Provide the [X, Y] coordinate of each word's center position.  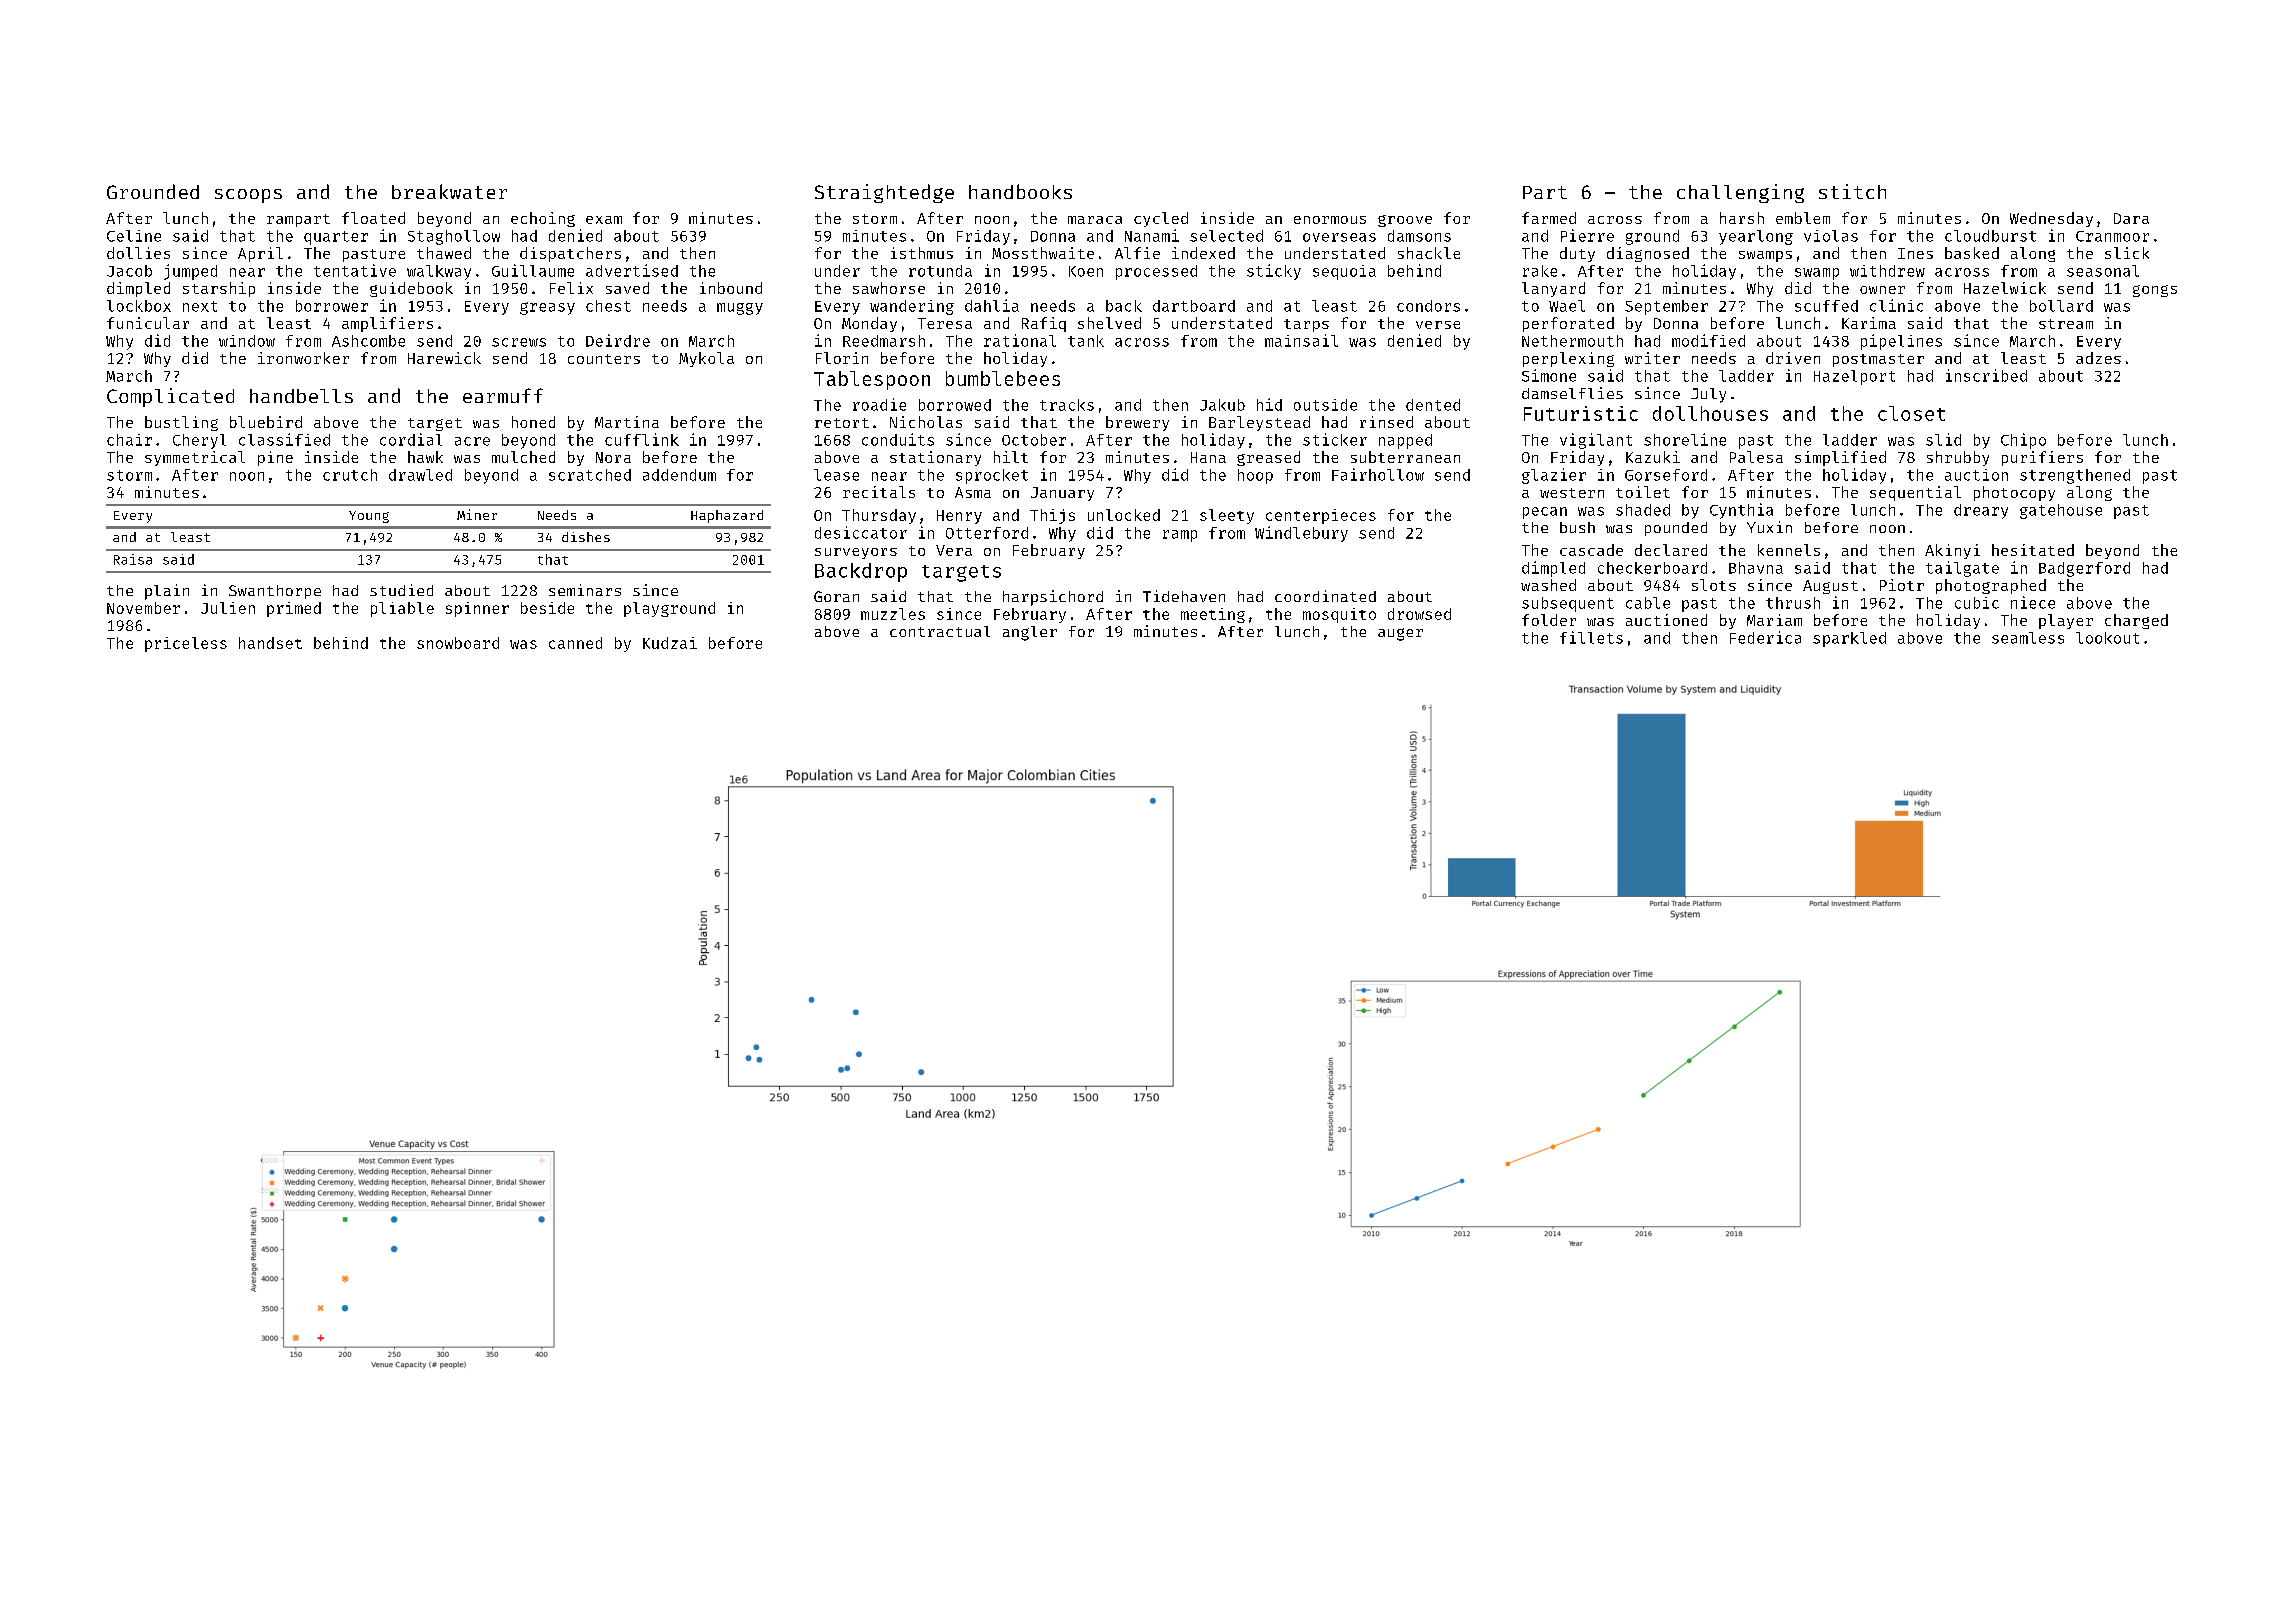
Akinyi [1952, 551]
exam [604, 220]
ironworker [303, 358]
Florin [842, 358]
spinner [477, 609]
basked [1972, 253]
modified [1708, 340]
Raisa [133, 559]
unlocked [1124, 515]
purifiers [2042, 458]
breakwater [449, 191]
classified [284, 439]
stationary [935, 458]
